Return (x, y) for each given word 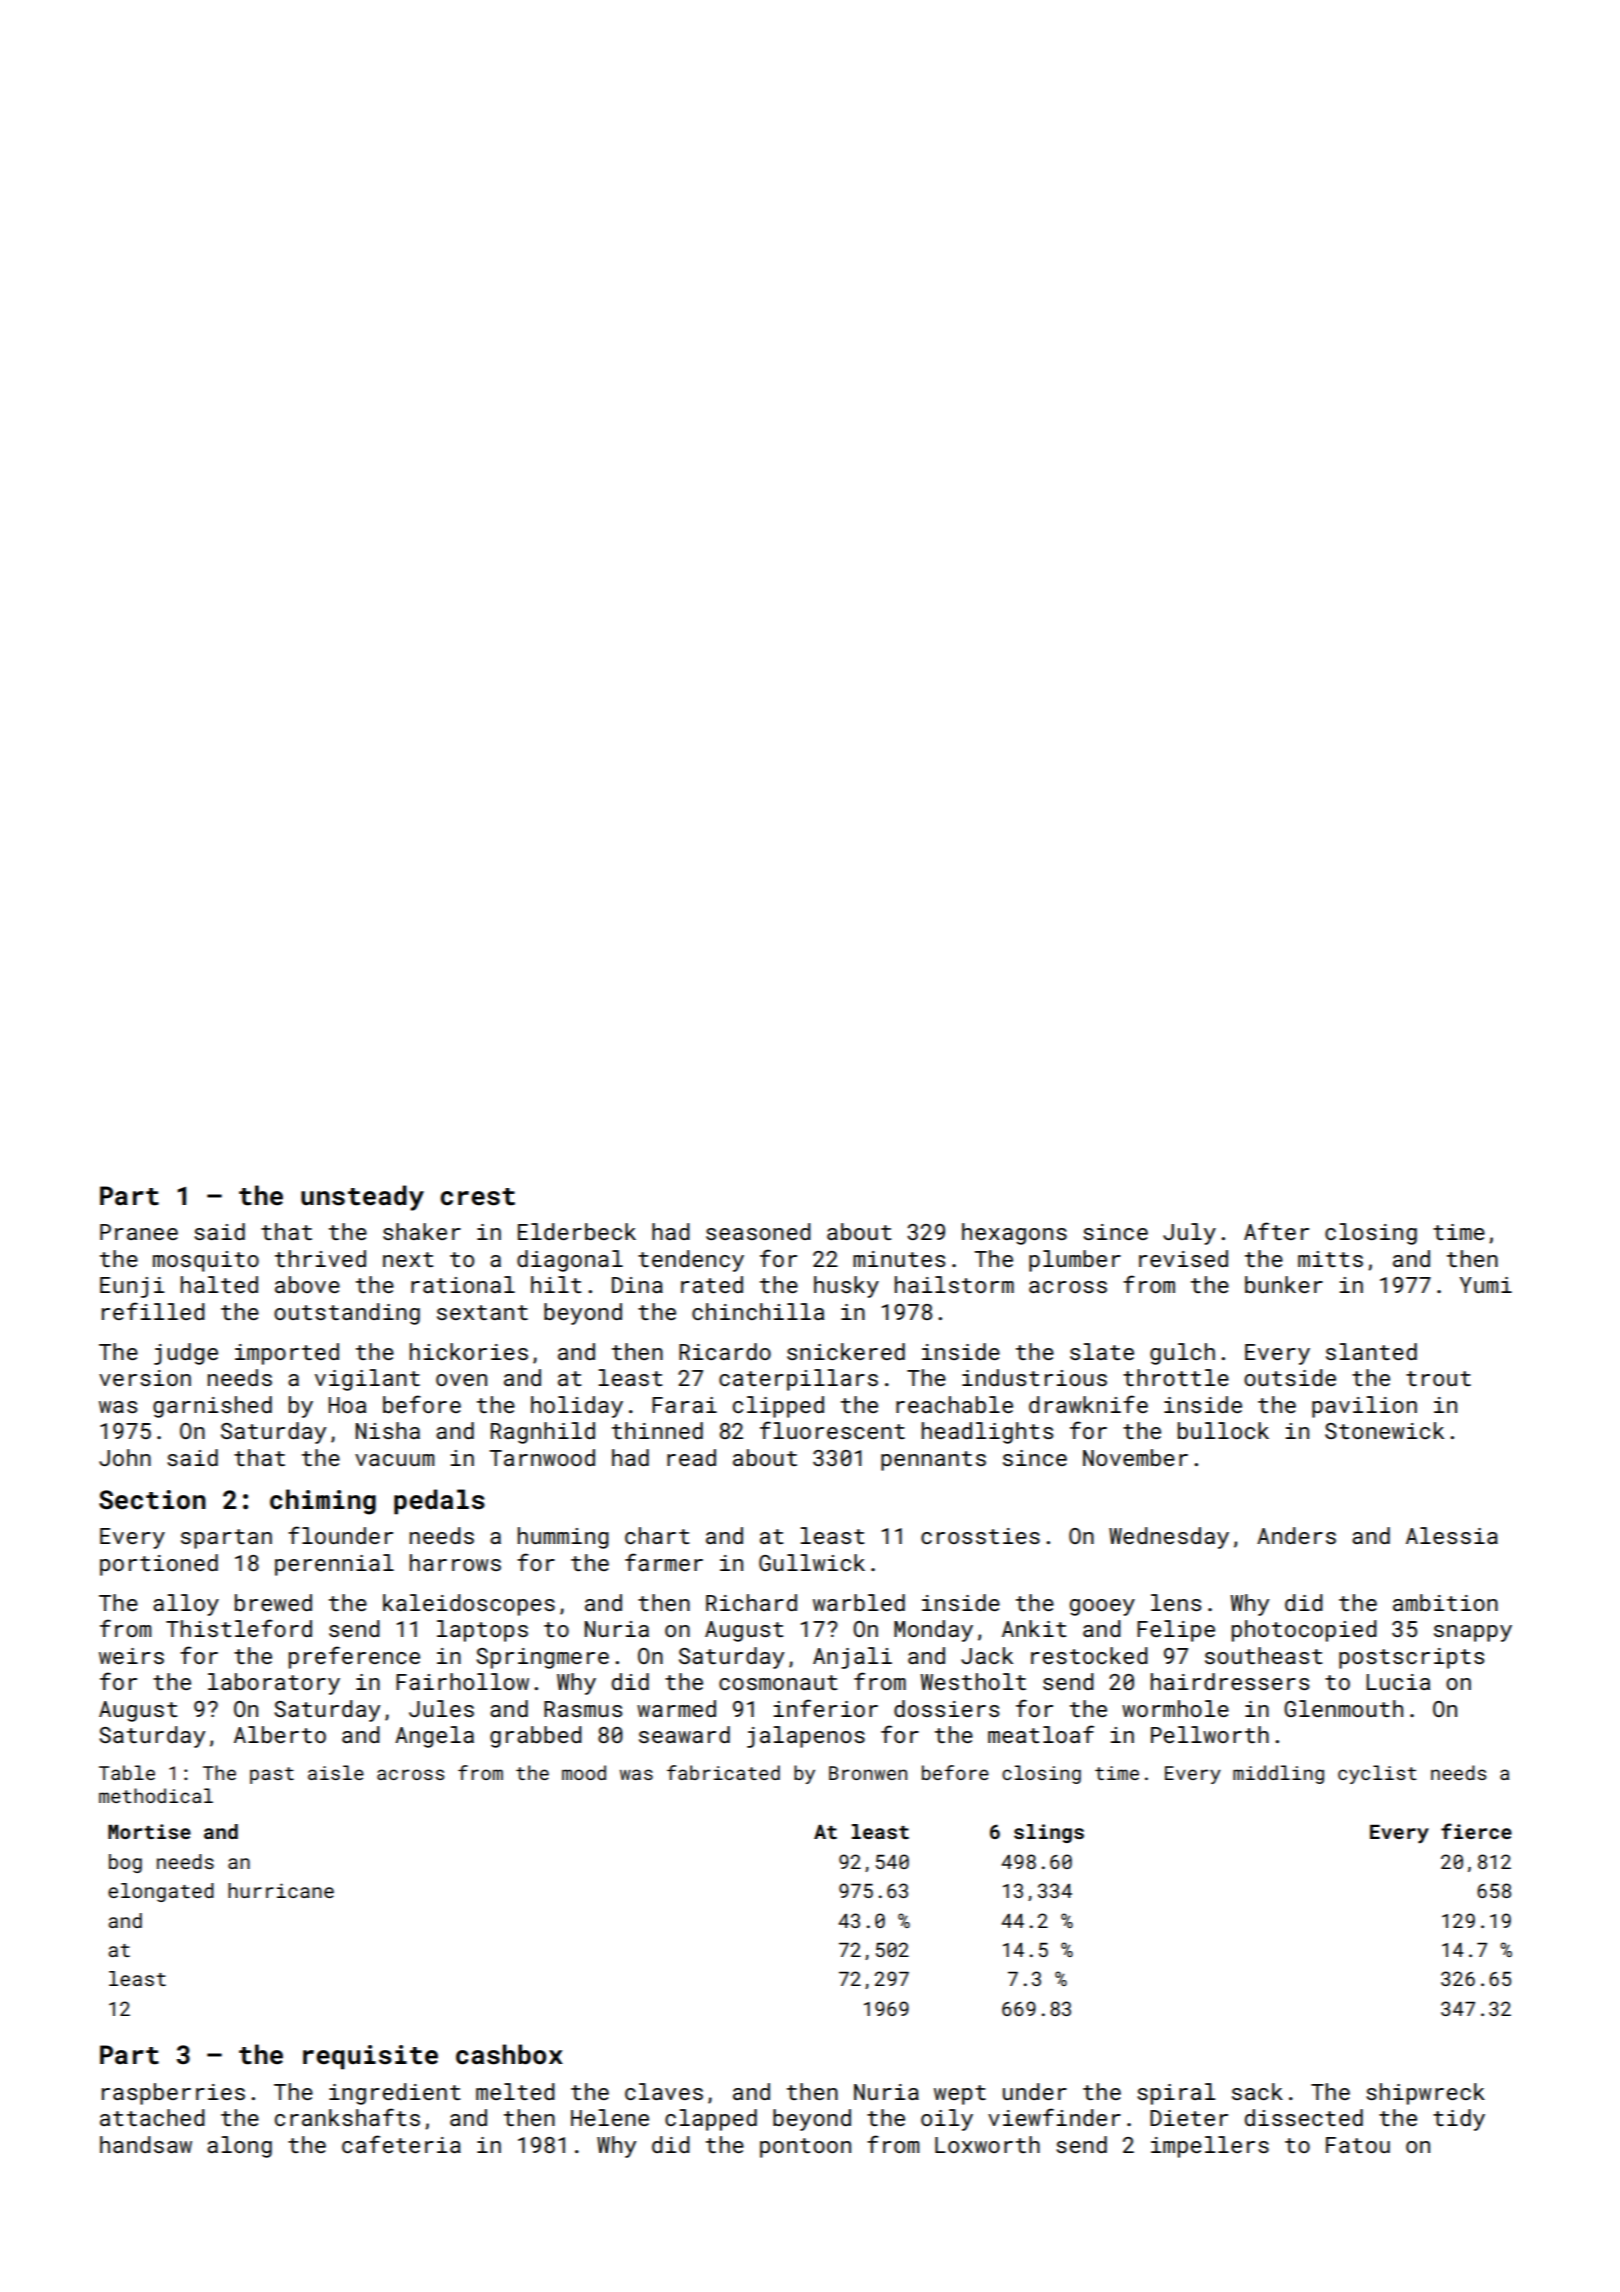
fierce (1476, 1831)
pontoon (805, 2148)
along (239, 2147)
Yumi (1486, 1285)
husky (846, 1287)
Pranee (139, 1232)
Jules (441, 1708)
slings (1049, 1833)
